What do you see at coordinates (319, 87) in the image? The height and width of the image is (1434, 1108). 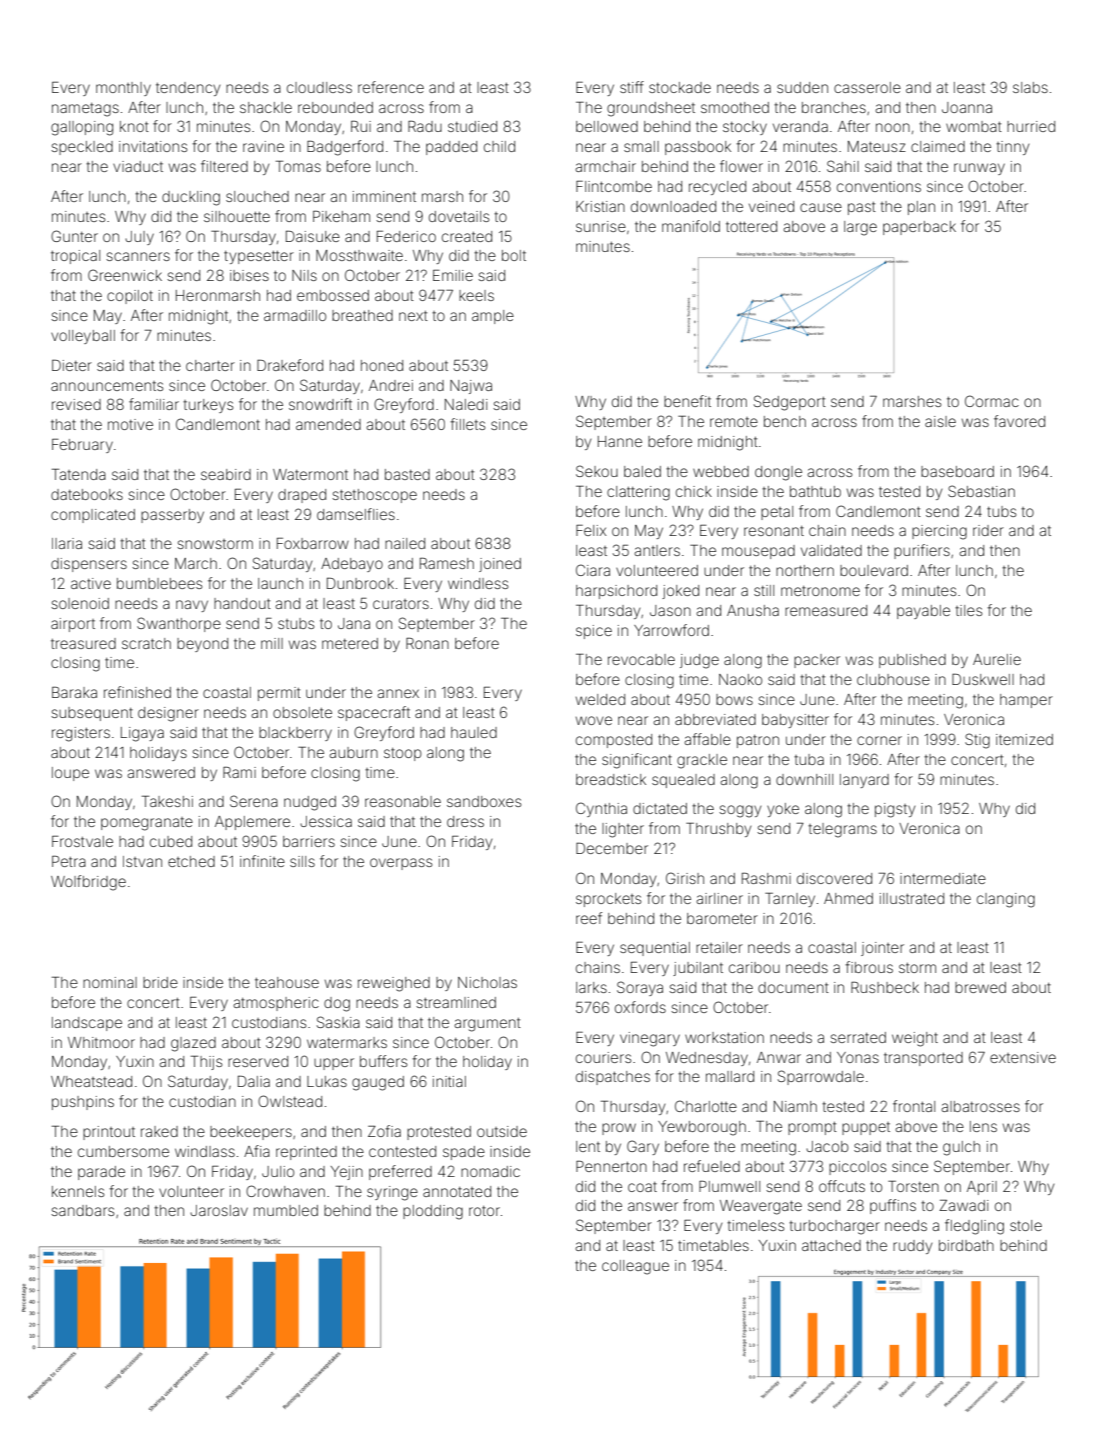 I see `cloudless` at bounding box center [319, 87].
